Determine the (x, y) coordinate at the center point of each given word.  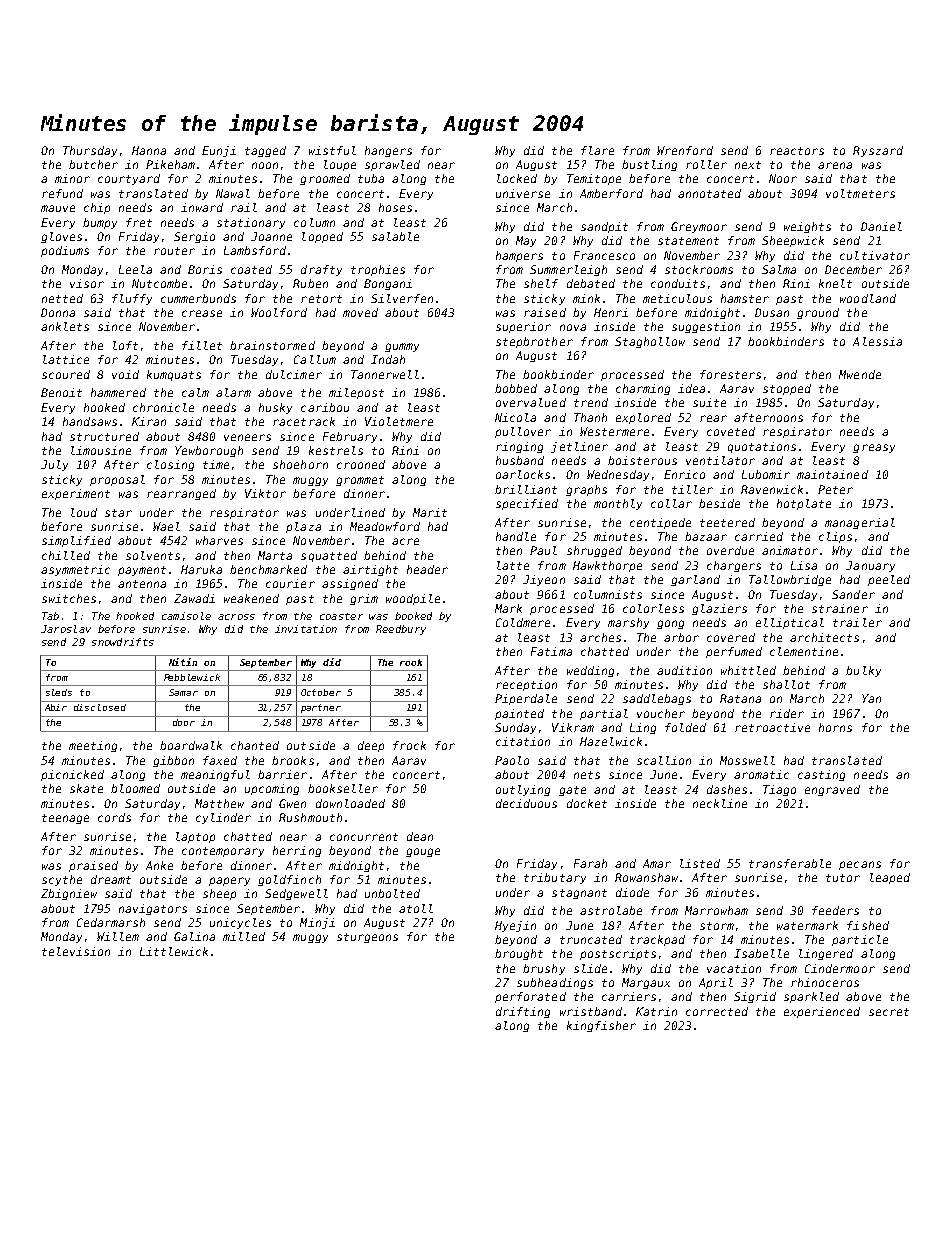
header (427, 569)
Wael (166, 526)
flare (597, 150)
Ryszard (878, 151)
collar (671, 503)
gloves (61, 237)
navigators (153, 909)
